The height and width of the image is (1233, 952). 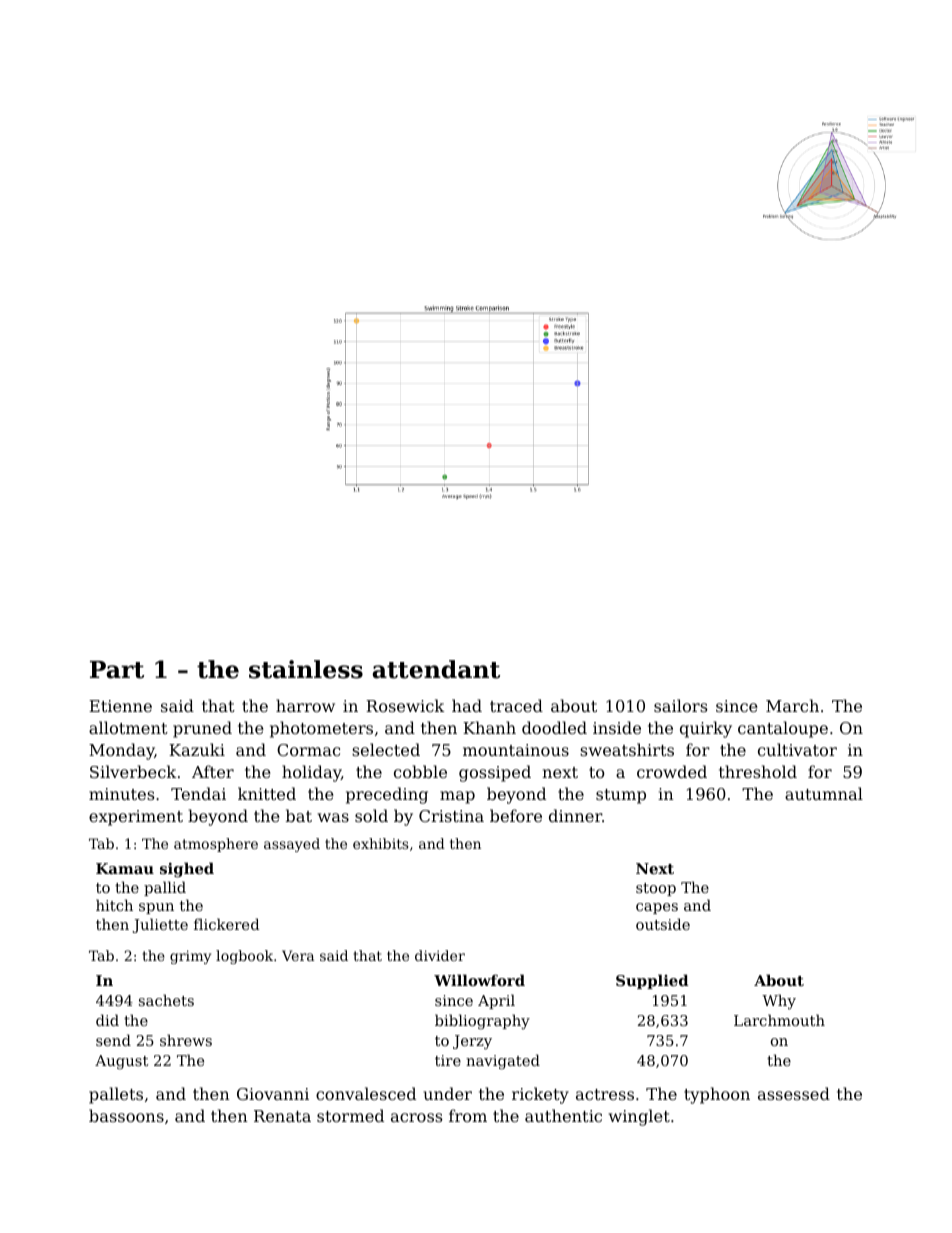 What do you see at coordinates (114, 905) in the image?
I see `hitch` at bounding box center [114, 905].
